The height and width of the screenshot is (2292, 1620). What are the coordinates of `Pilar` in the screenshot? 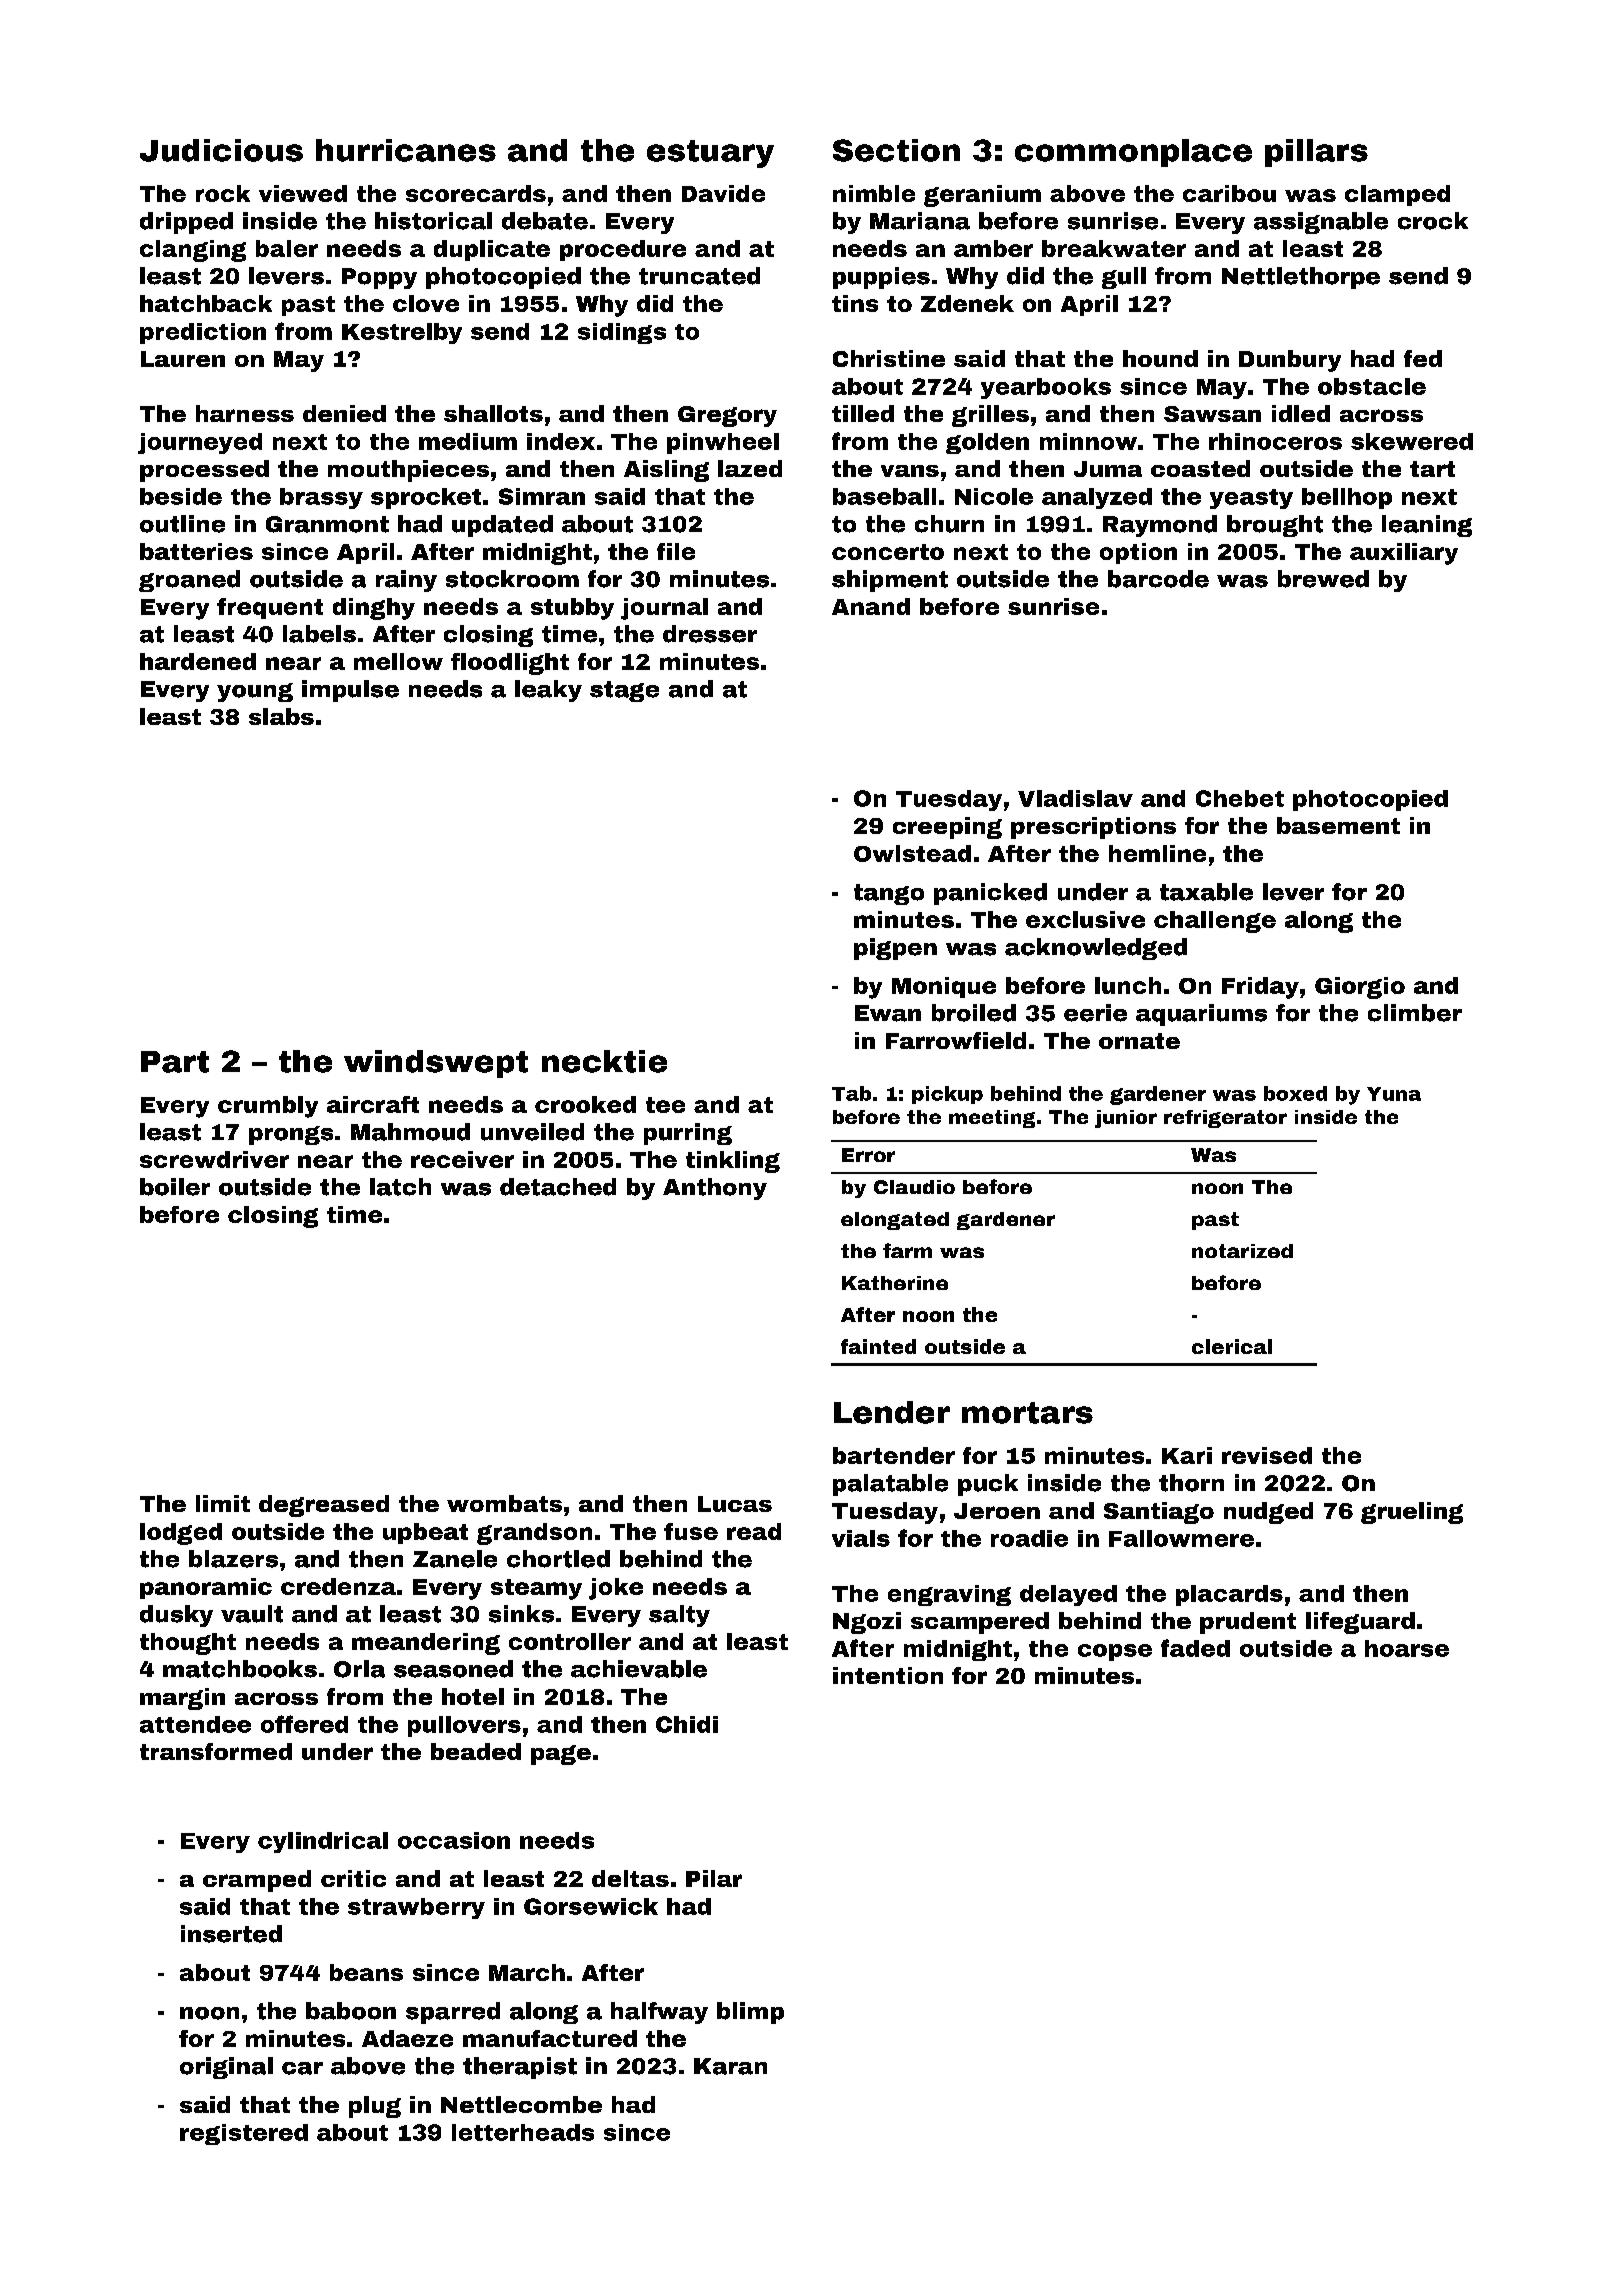 It's located at (714, 1878).
